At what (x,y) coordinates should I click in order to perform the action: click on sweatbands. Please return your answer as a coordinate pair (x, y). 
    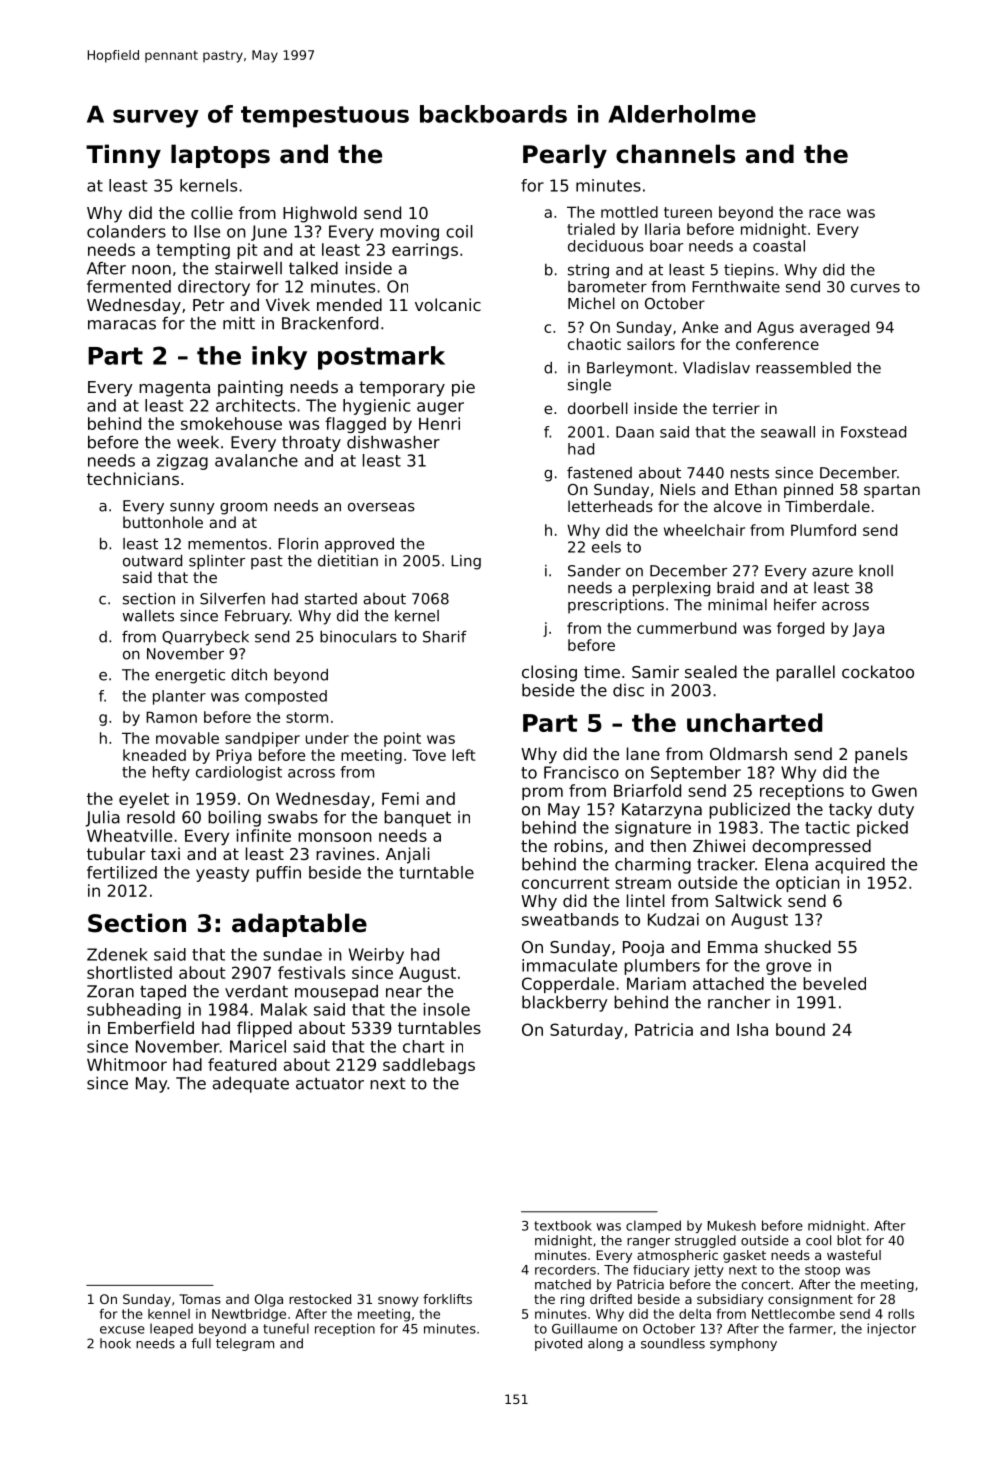
    Looking at the image, I should click on (570, 919).
